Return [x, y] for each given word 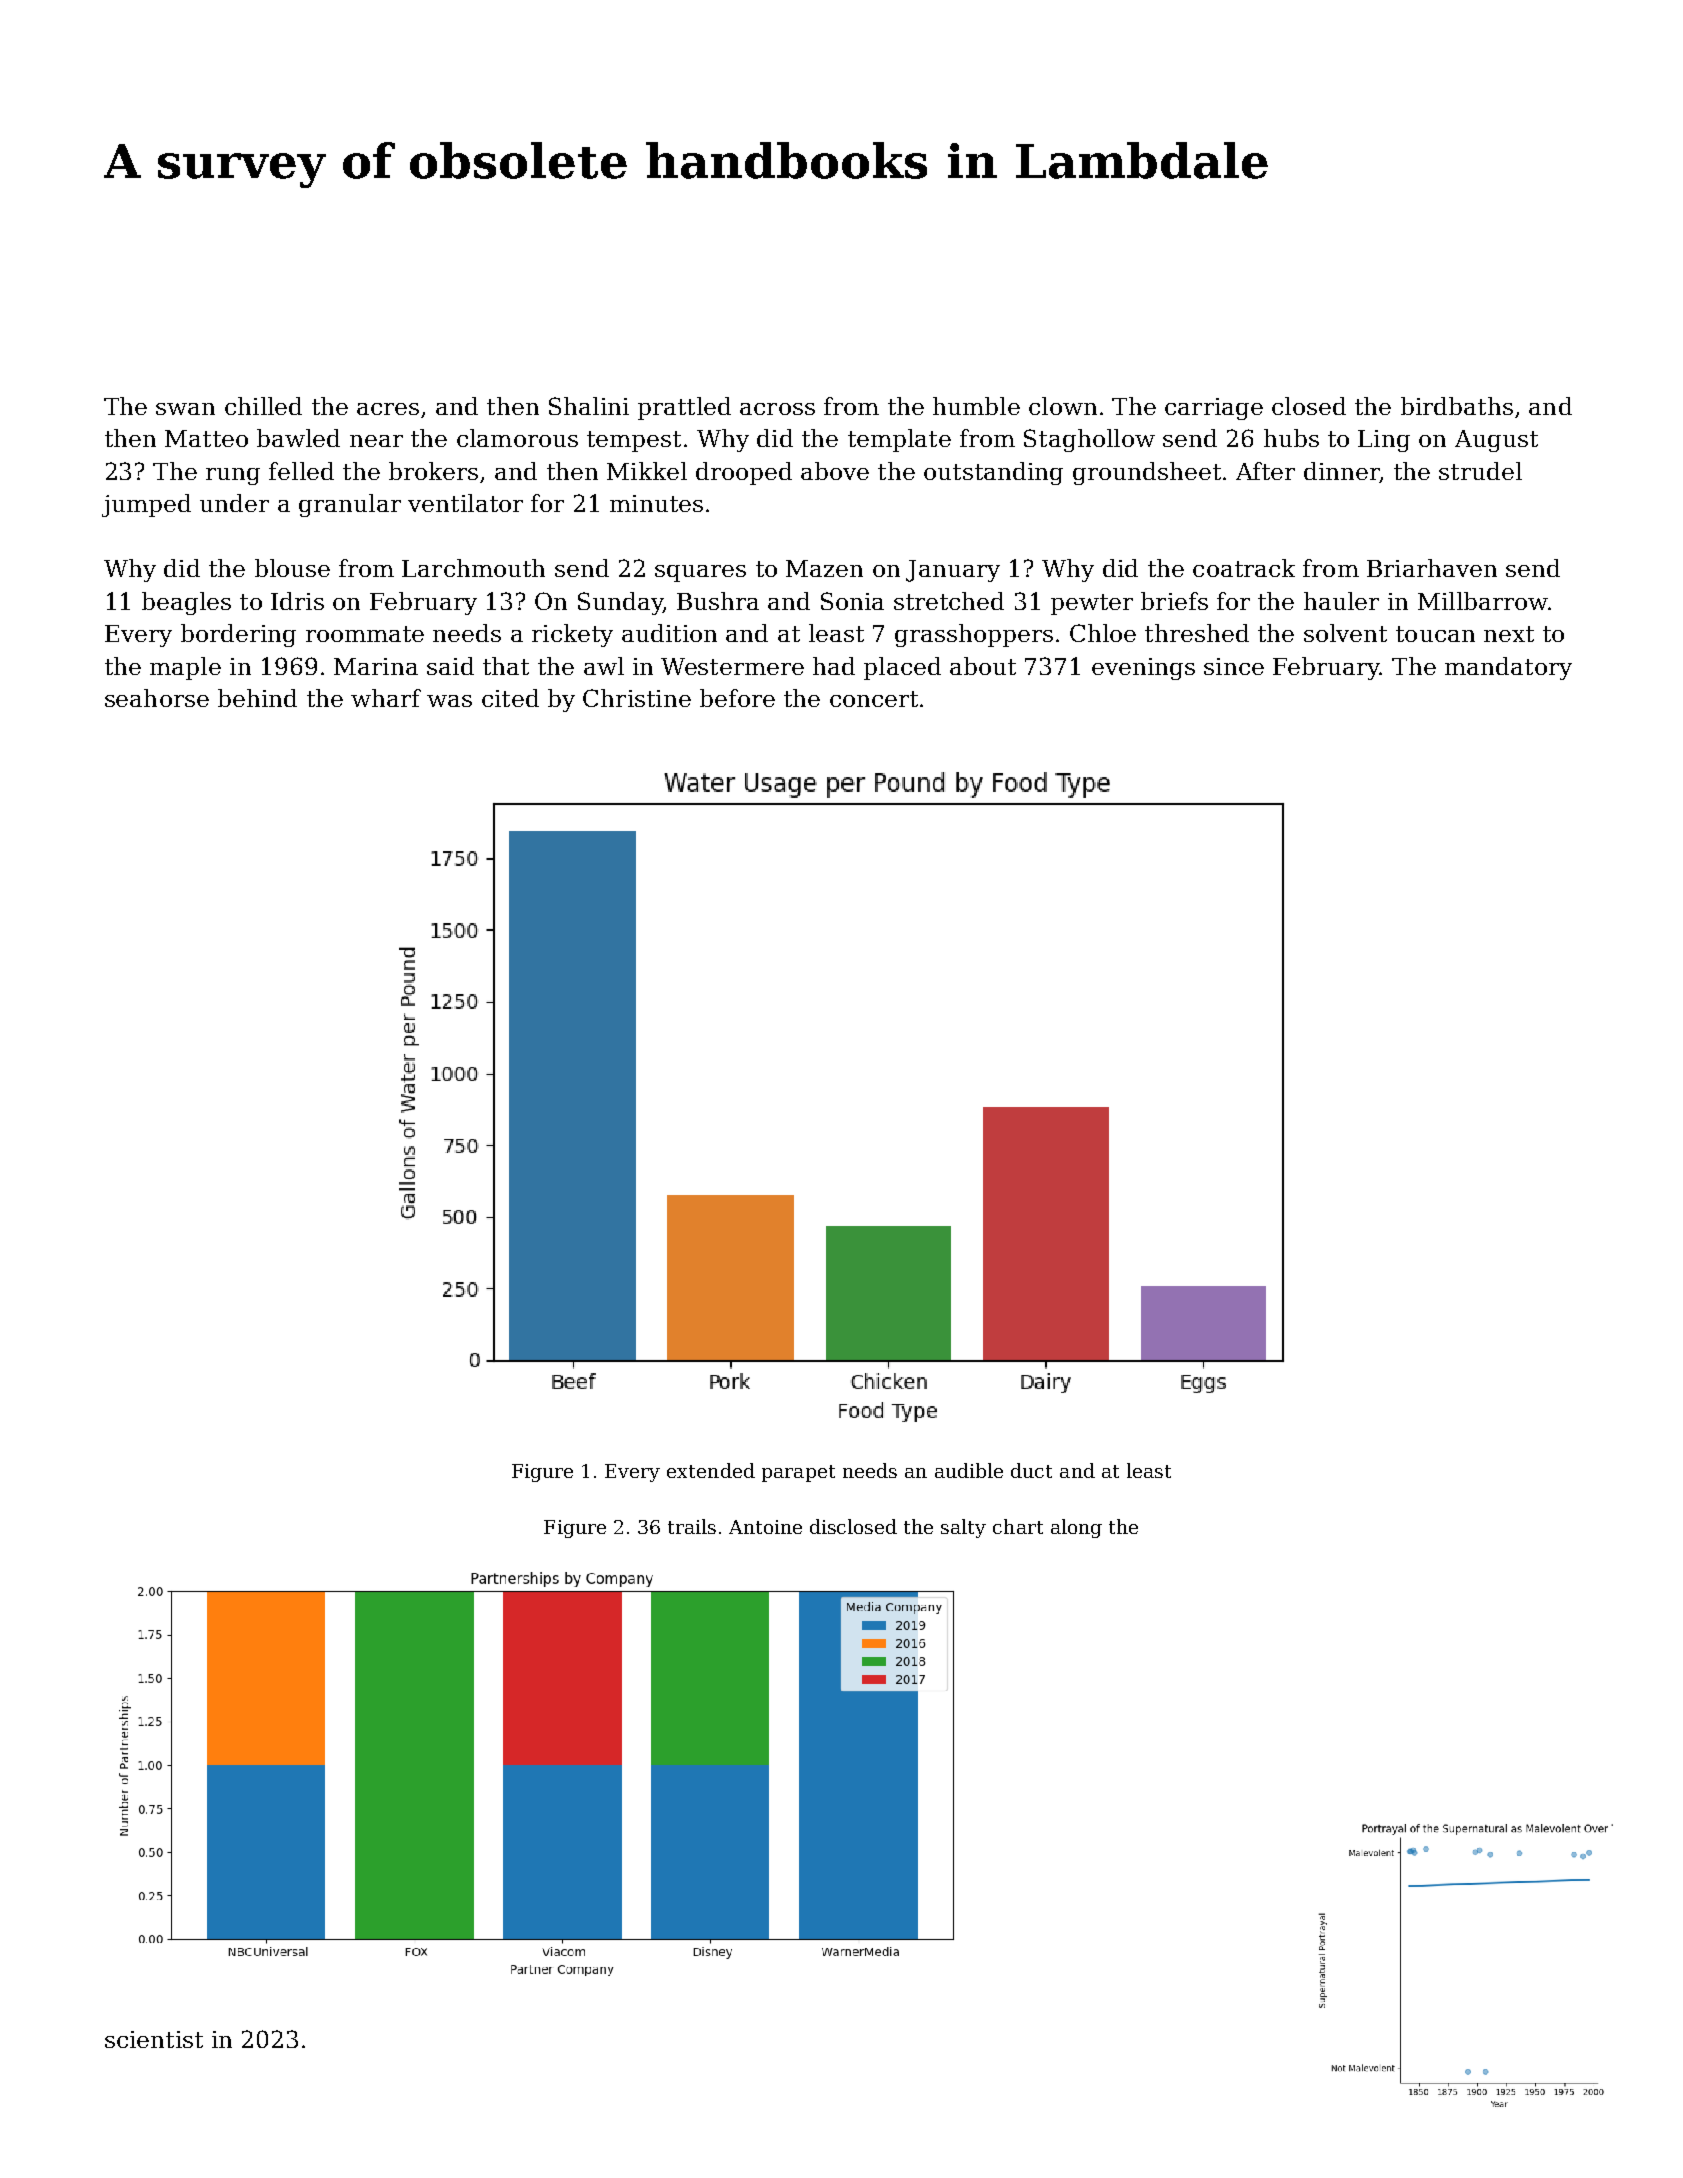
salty [963, 1528]
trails [692, 1526]
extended [711, 1470]
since [1234, 666]
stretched [949, 601]
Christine [637, 698]
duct [1031, 1470]
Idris [297, 601]
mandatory [1508, 668]
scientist [154, 2039]
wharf [386, 698]
